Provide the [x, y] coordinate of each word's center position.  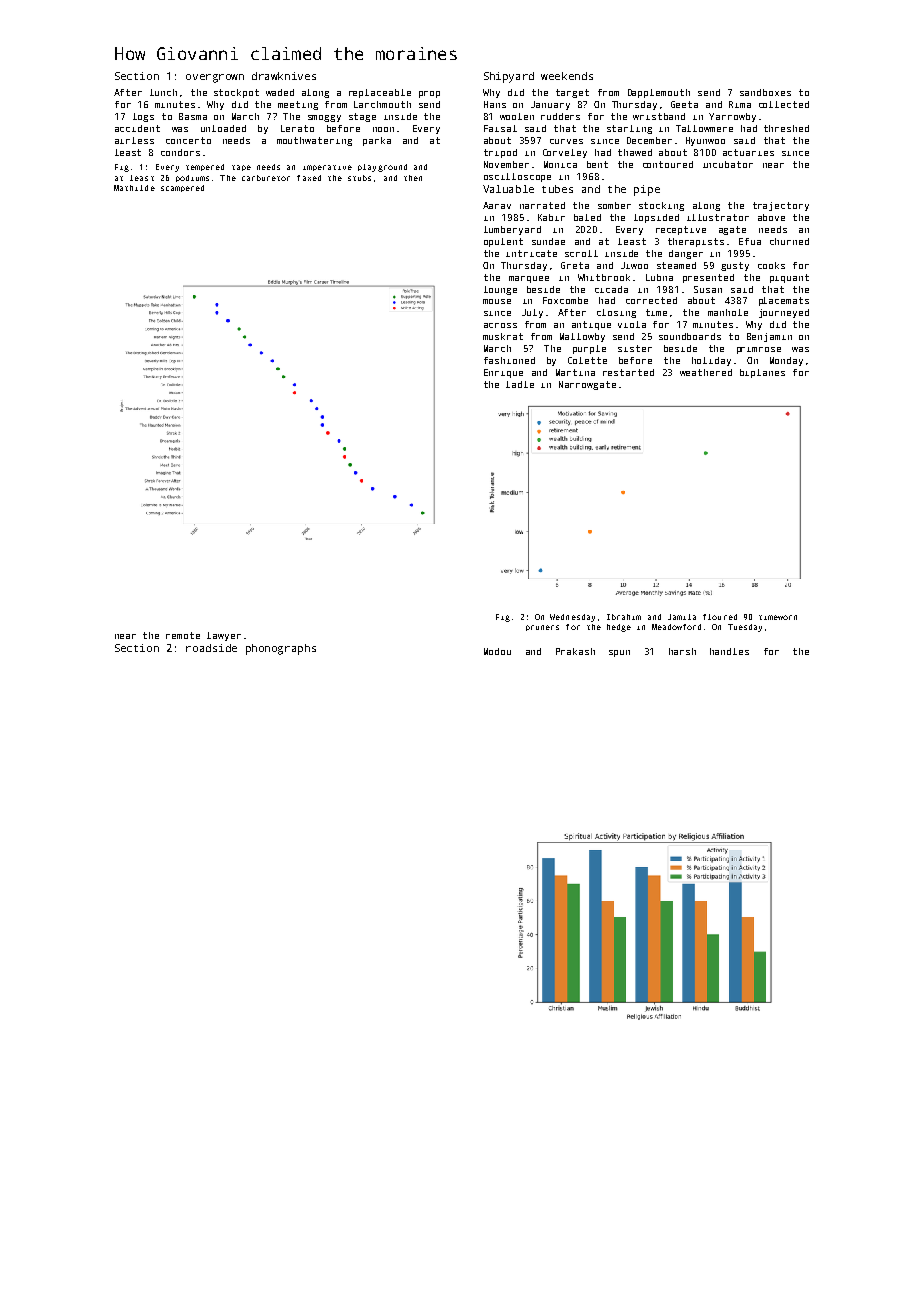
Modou [497, 651]
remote [183, 635]
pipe [647, 190]
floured [720, 617]
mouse [497, 301]
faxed [309, 178]
